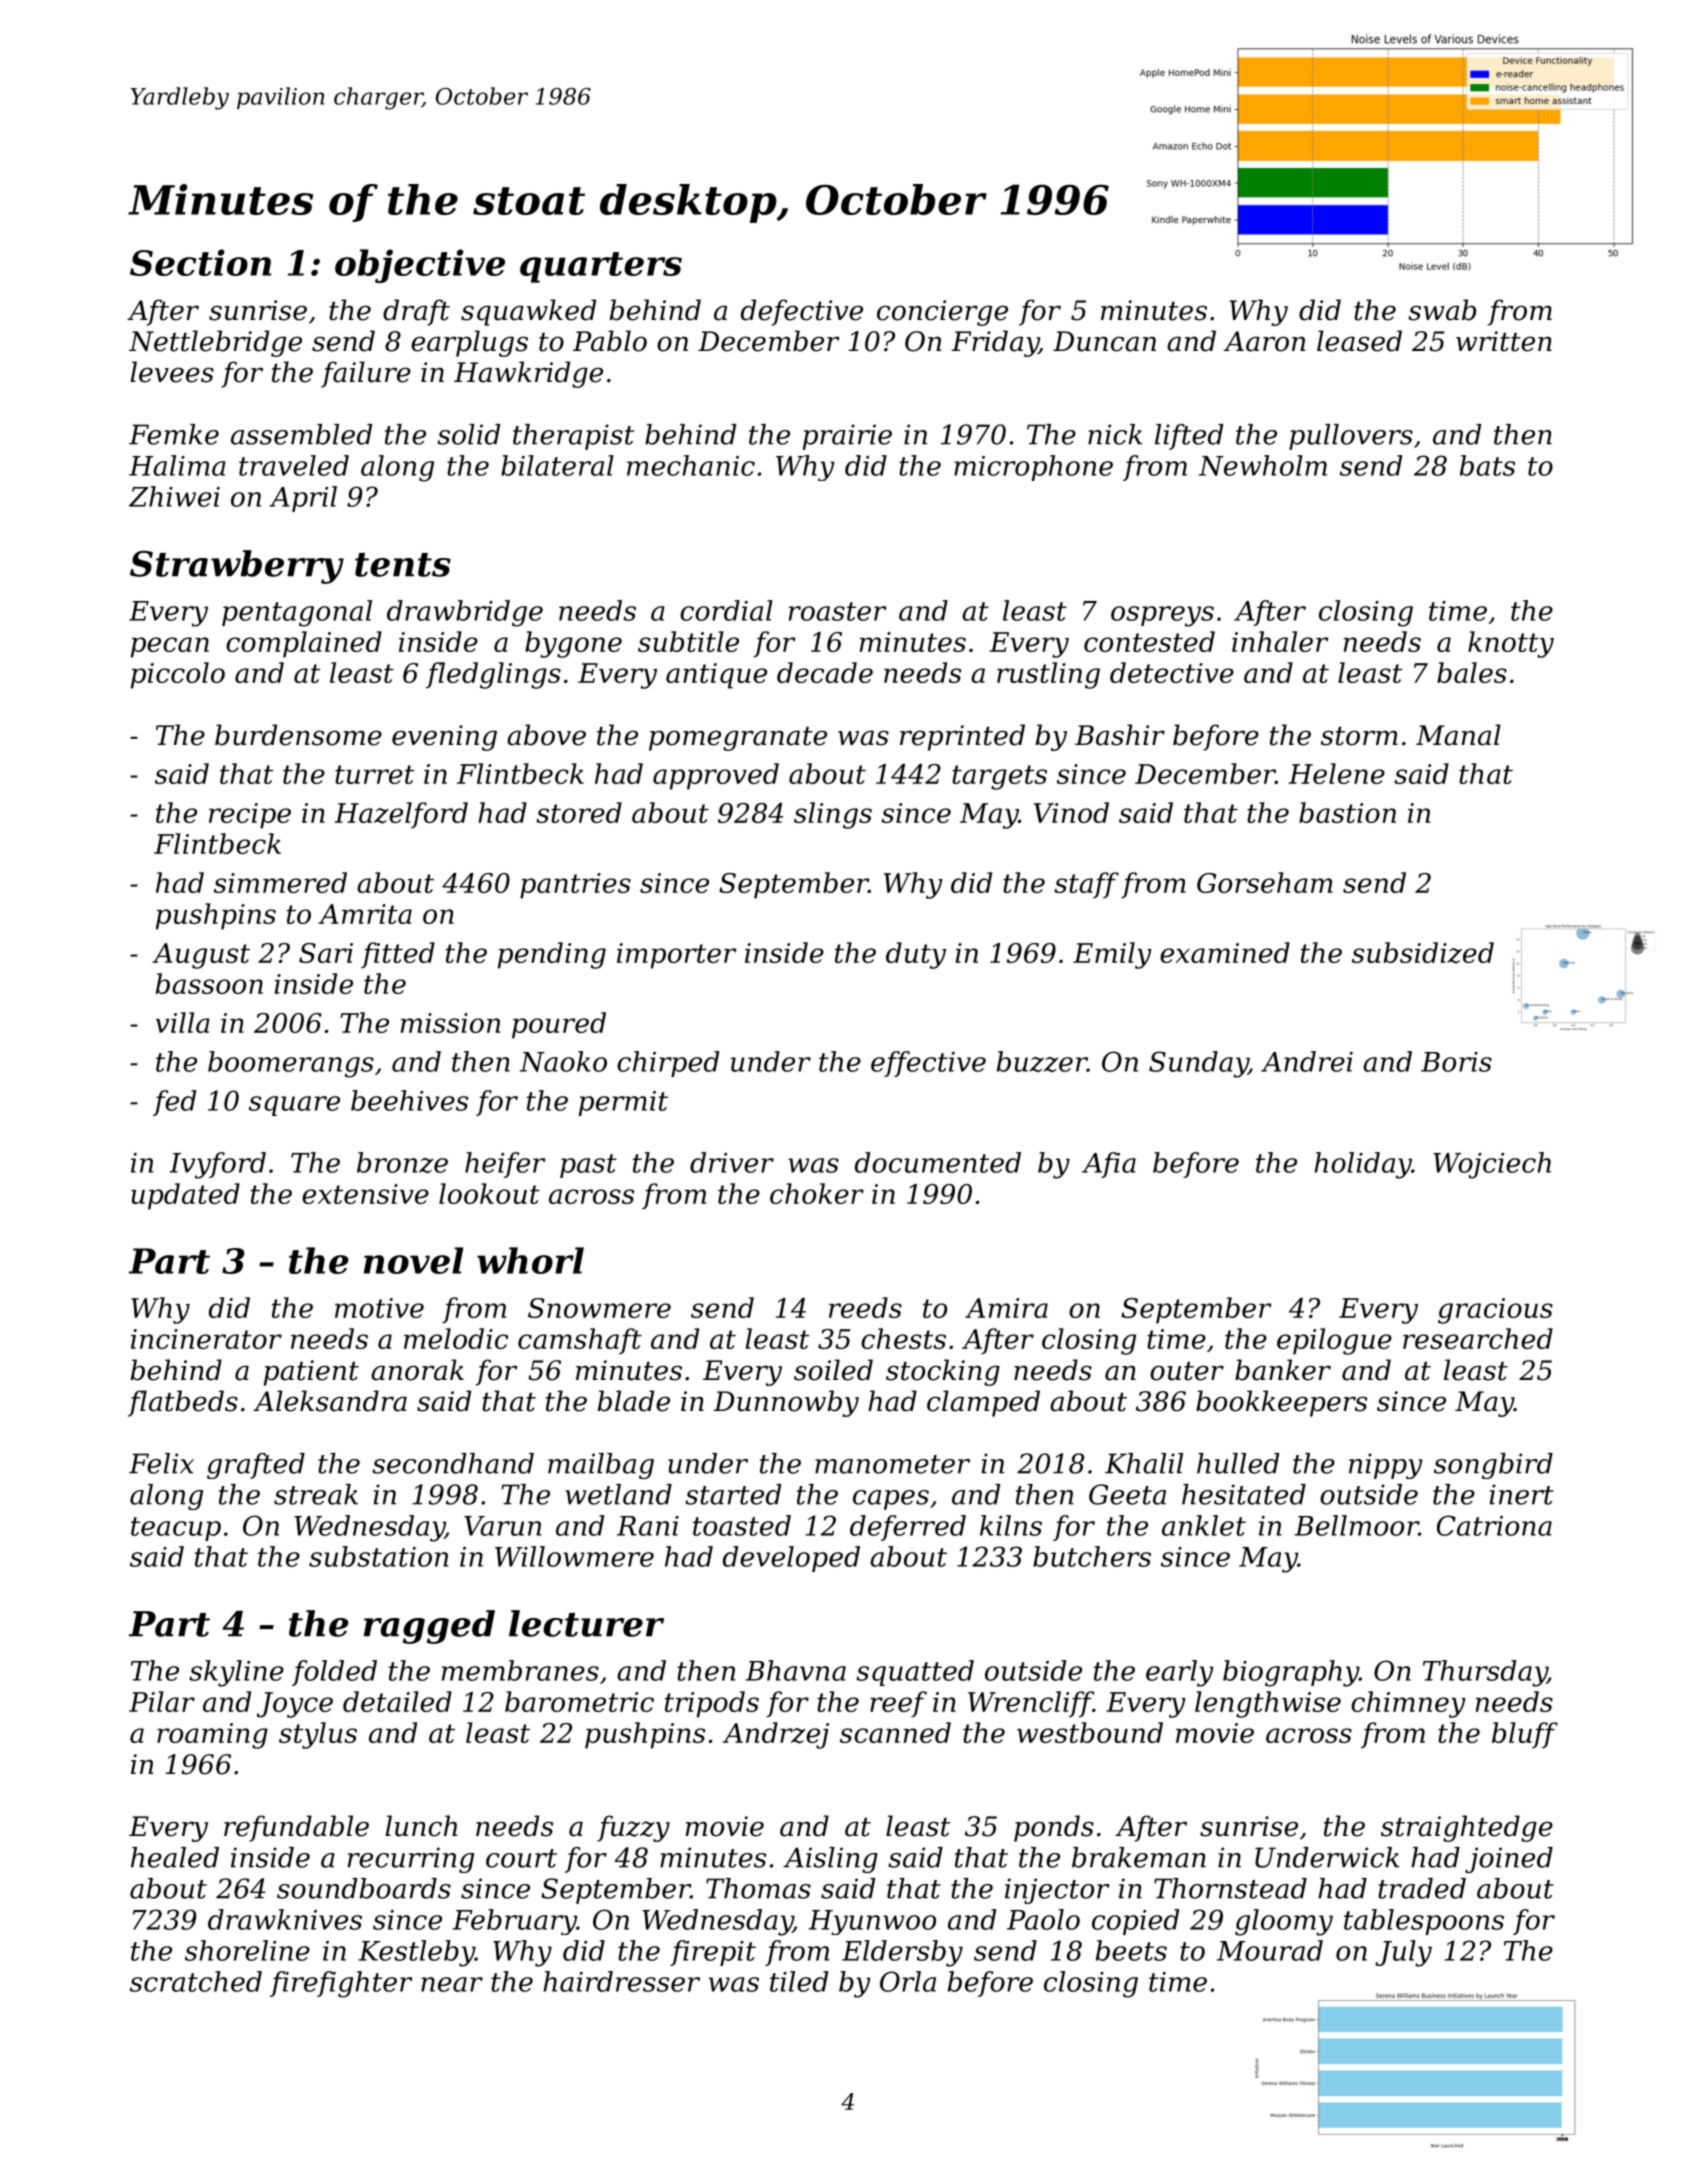  I want to click on grafted, so click(256, 1466).
